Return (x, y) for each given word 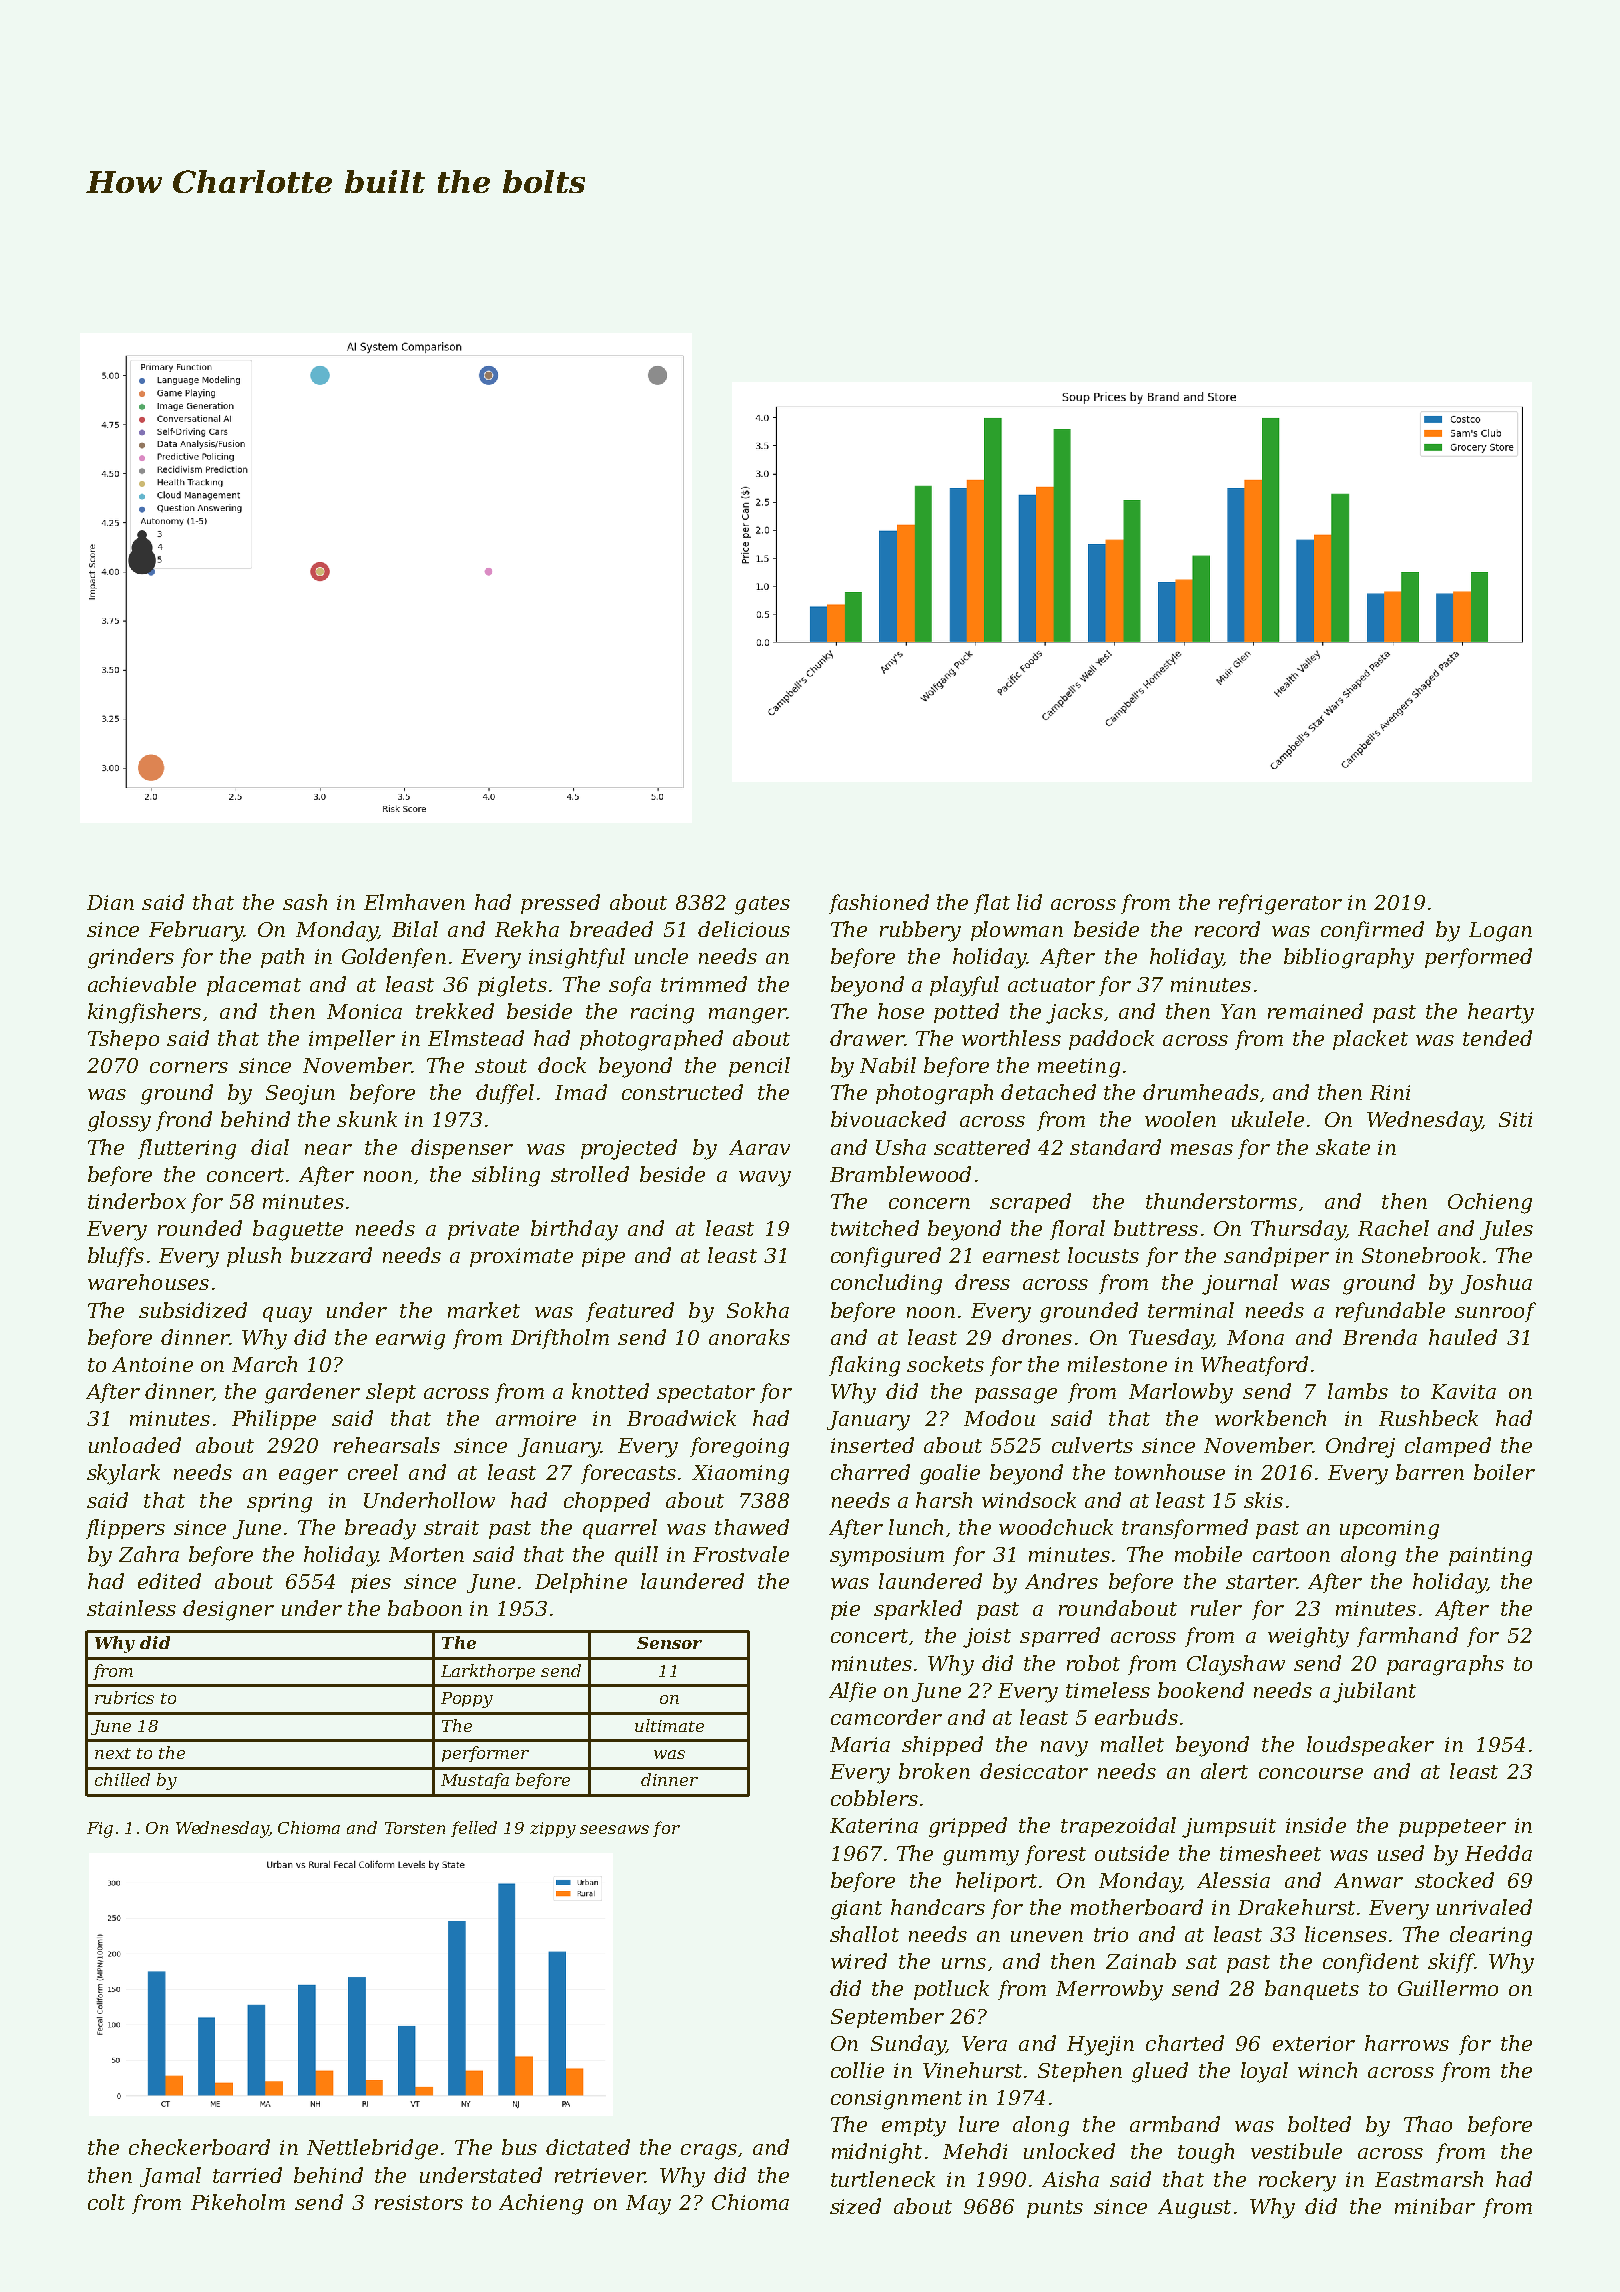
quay (287, 1315)
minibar (1435, 2206)
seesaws (614, 1829)
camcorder (886, 1717)
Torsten (415, 1828)
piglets (512, 986)
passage (1016, 1396)
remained (1315, 1011)
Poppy (467, 1700)
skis (1263, 1500)
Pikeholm (238, 2202)
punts (1055, 2209)
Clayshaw (1236, 1665)
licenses (1346, 1934)
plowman (1017, 931)
